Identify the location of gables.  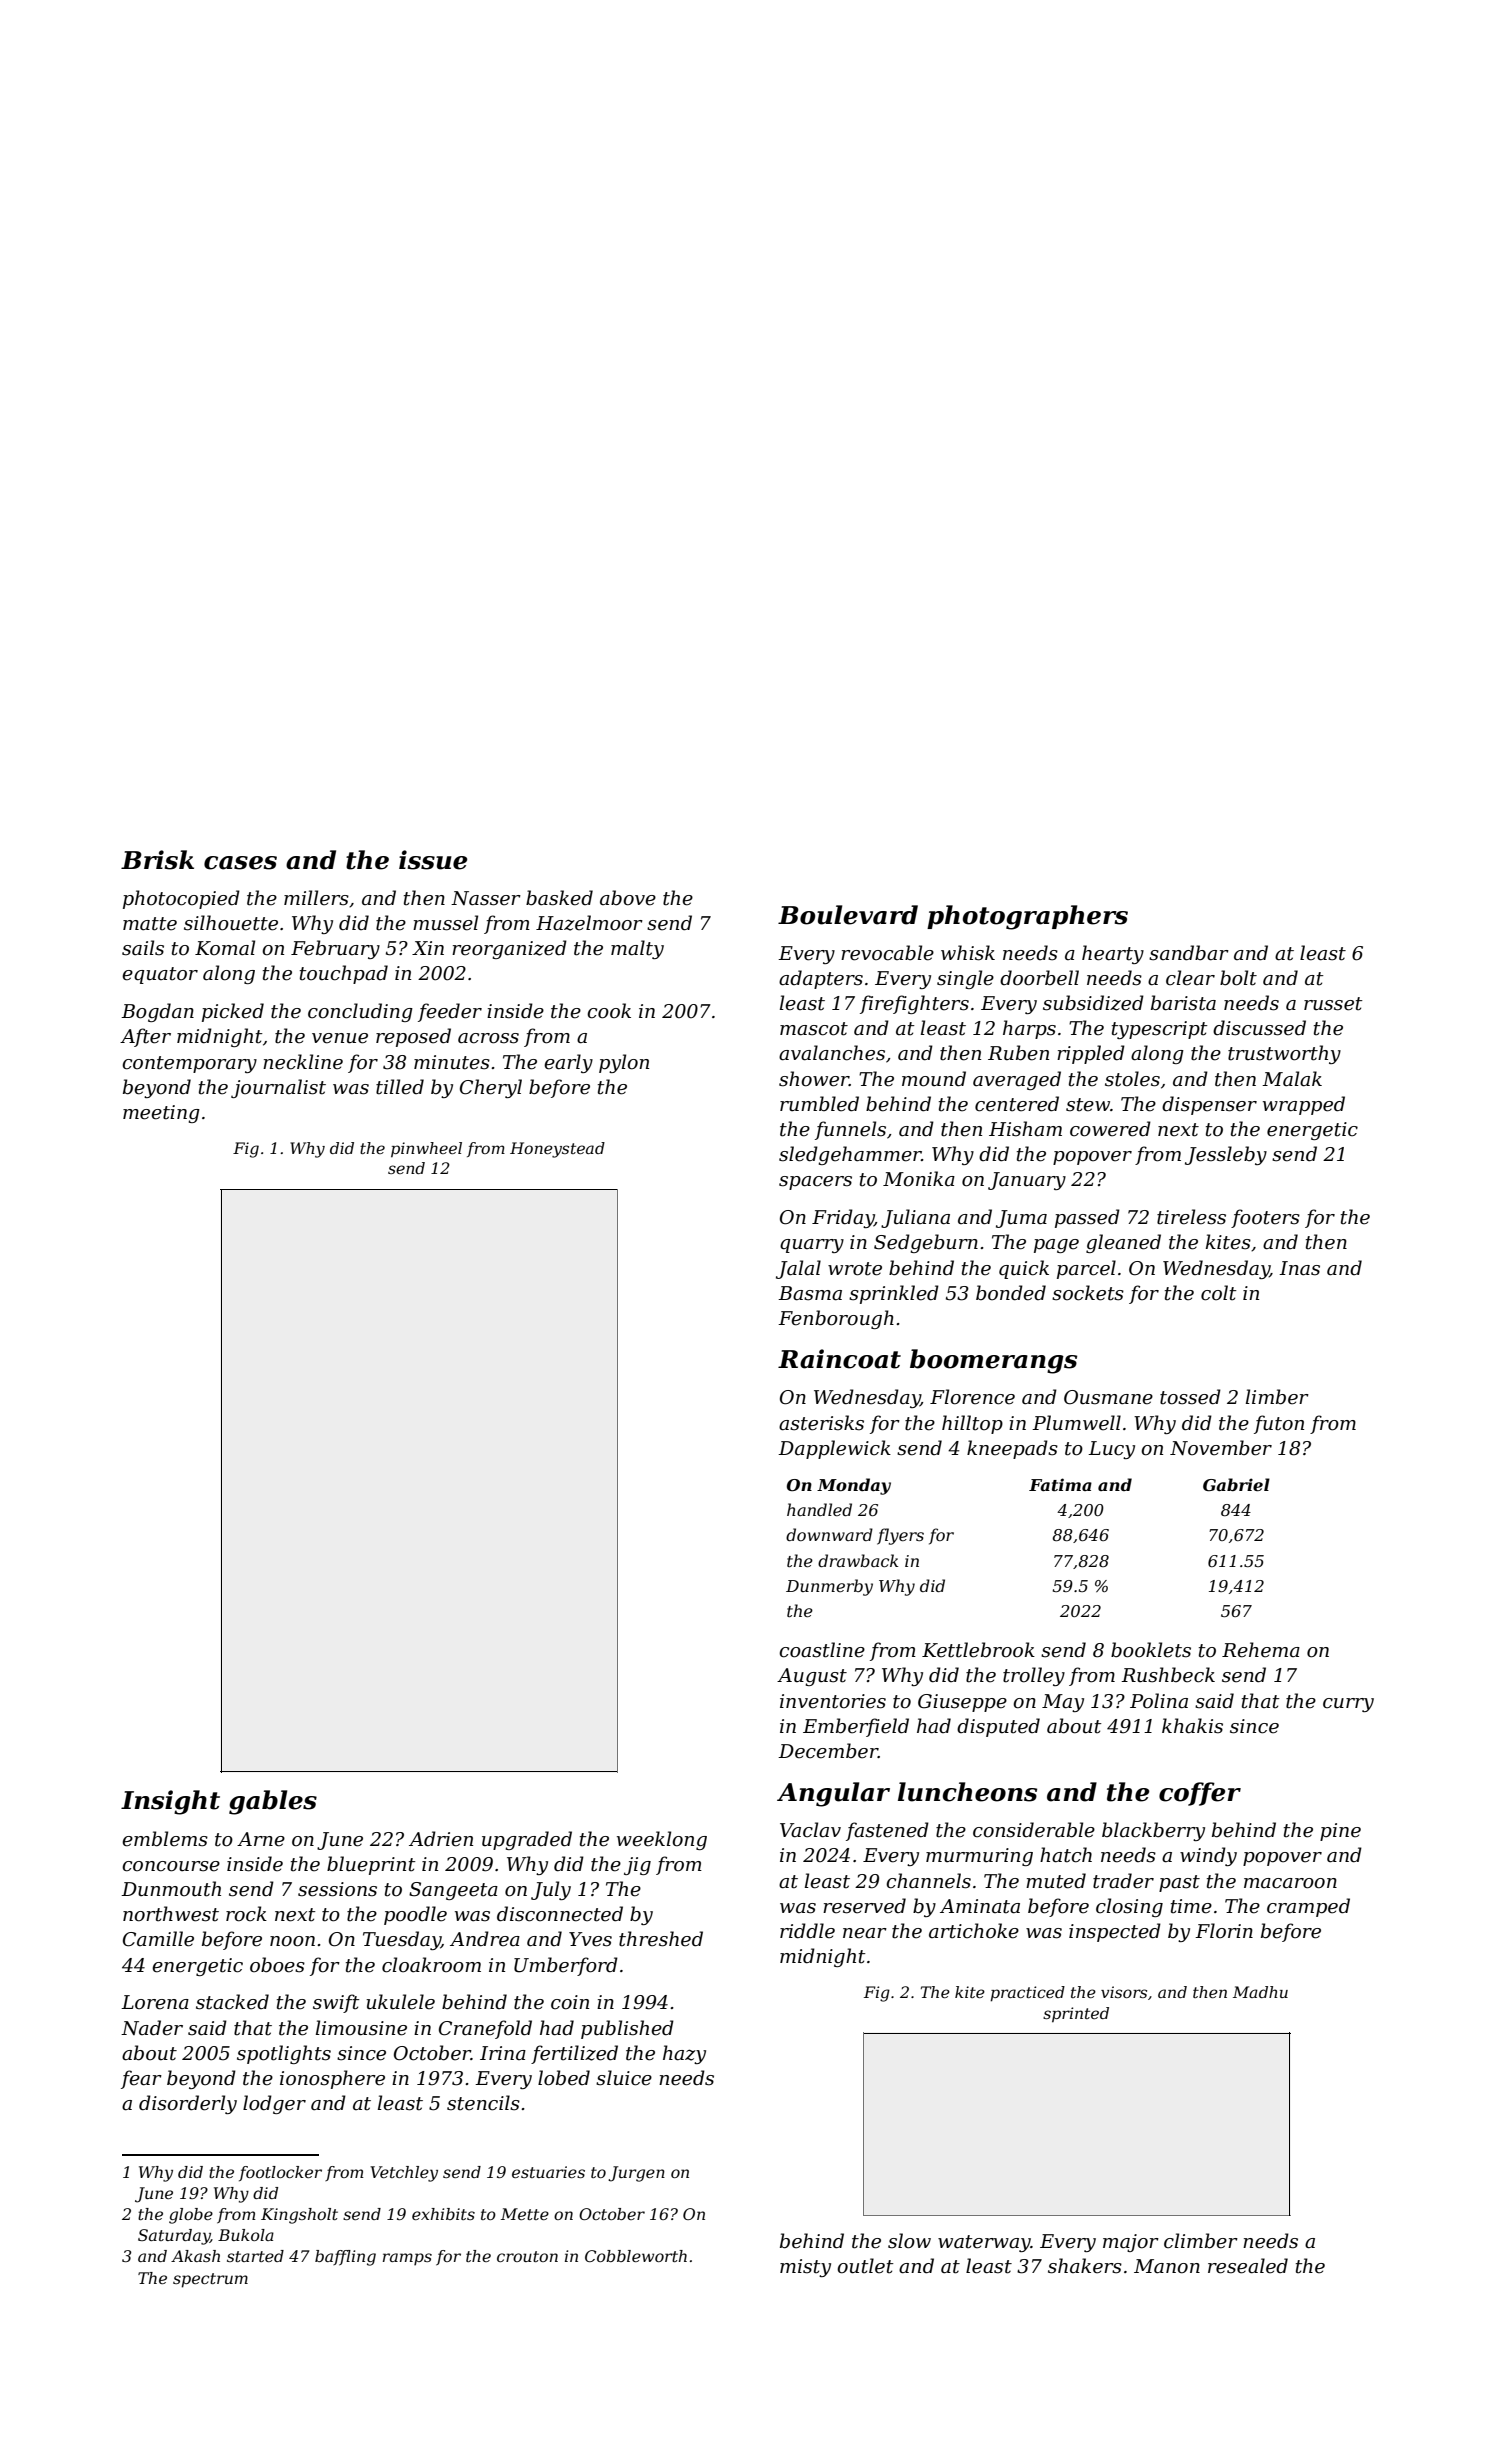
(273, 1802).
